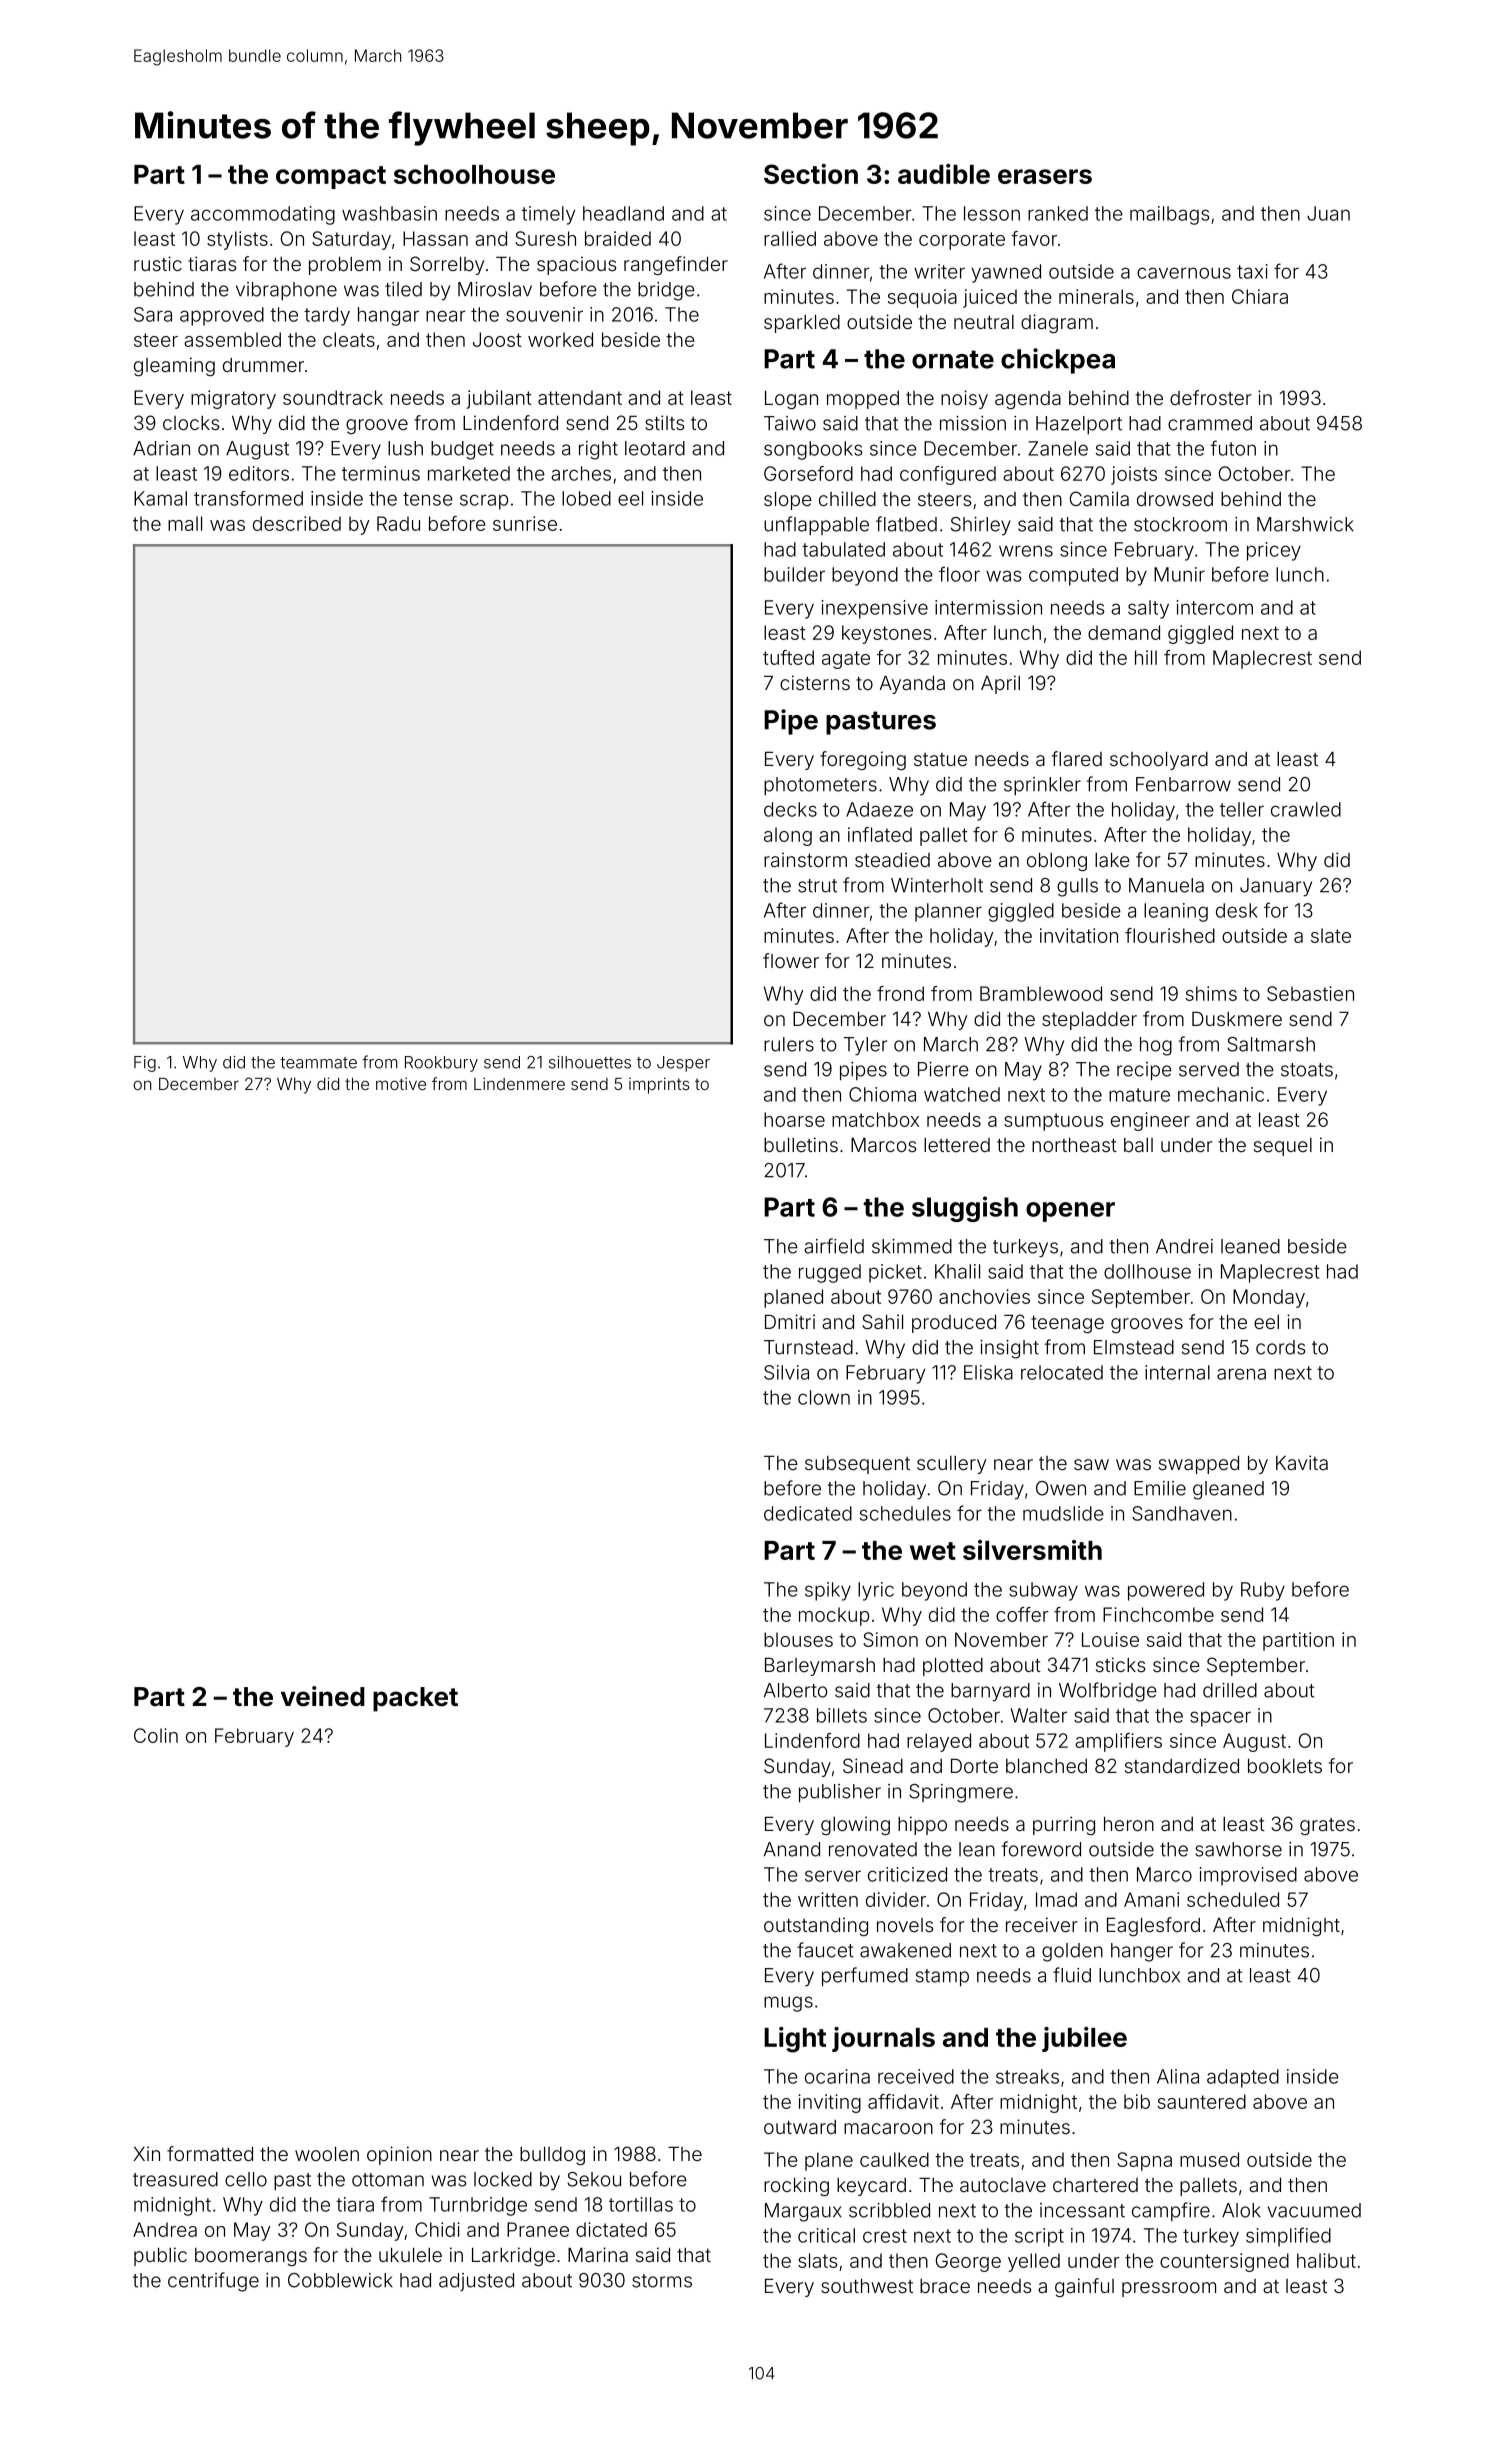 The image size is (1496, 2464). I want to click on keycard, so click(871, 2187).
